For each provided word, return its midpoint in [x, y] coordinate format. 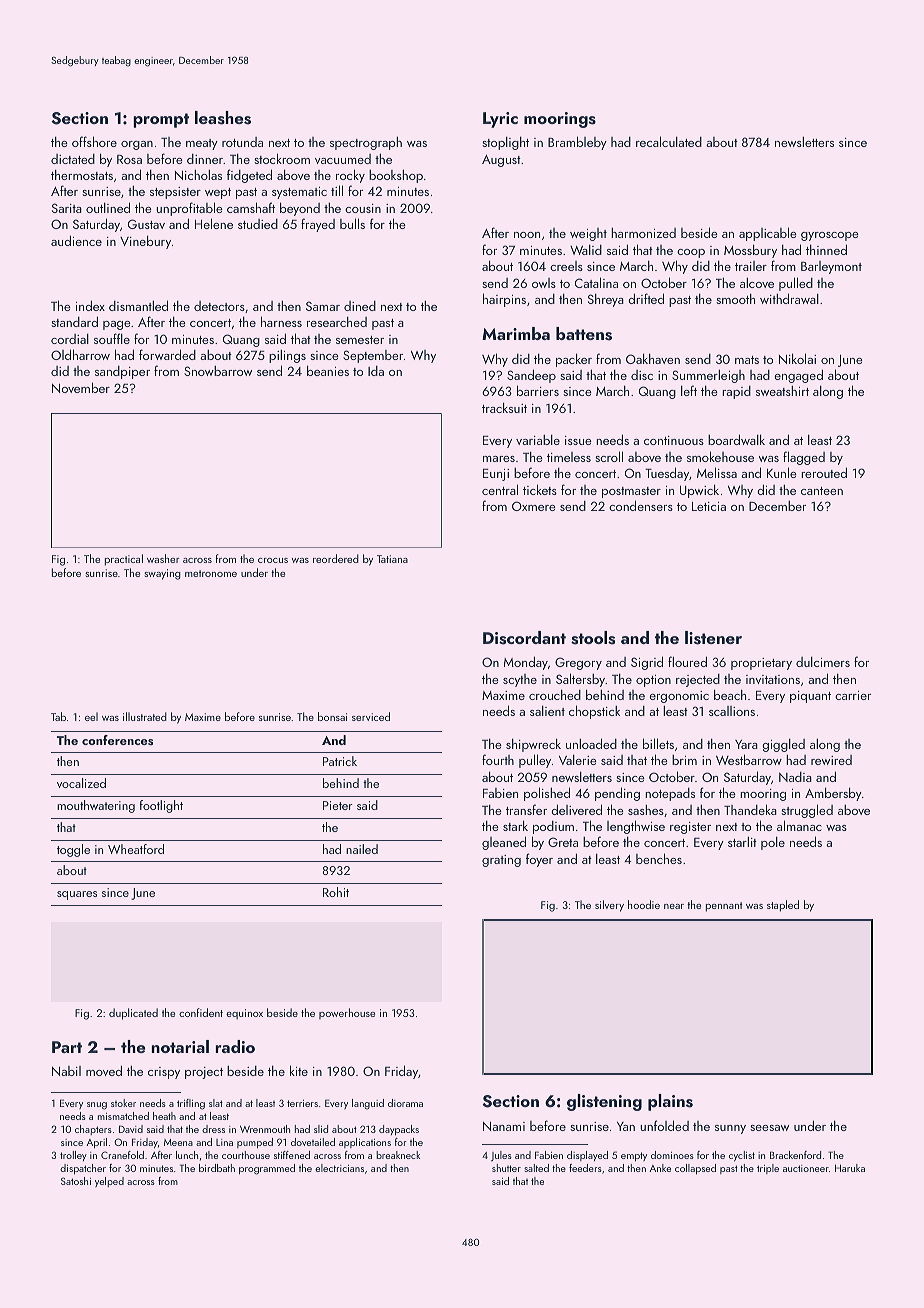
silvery [609, 906]
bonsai [332, 716]
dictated [73, 159]
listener [713, 638]
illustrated [145, 716]
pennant [724, 907]
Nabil [66, 1071]
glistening [604, 1102]
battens [584, 334]
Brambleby [577, 143]
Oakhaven [653, 359]
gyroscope [830, 236]
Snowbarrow [218, 371]
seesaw [769, 1128]
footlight [161, 806]
